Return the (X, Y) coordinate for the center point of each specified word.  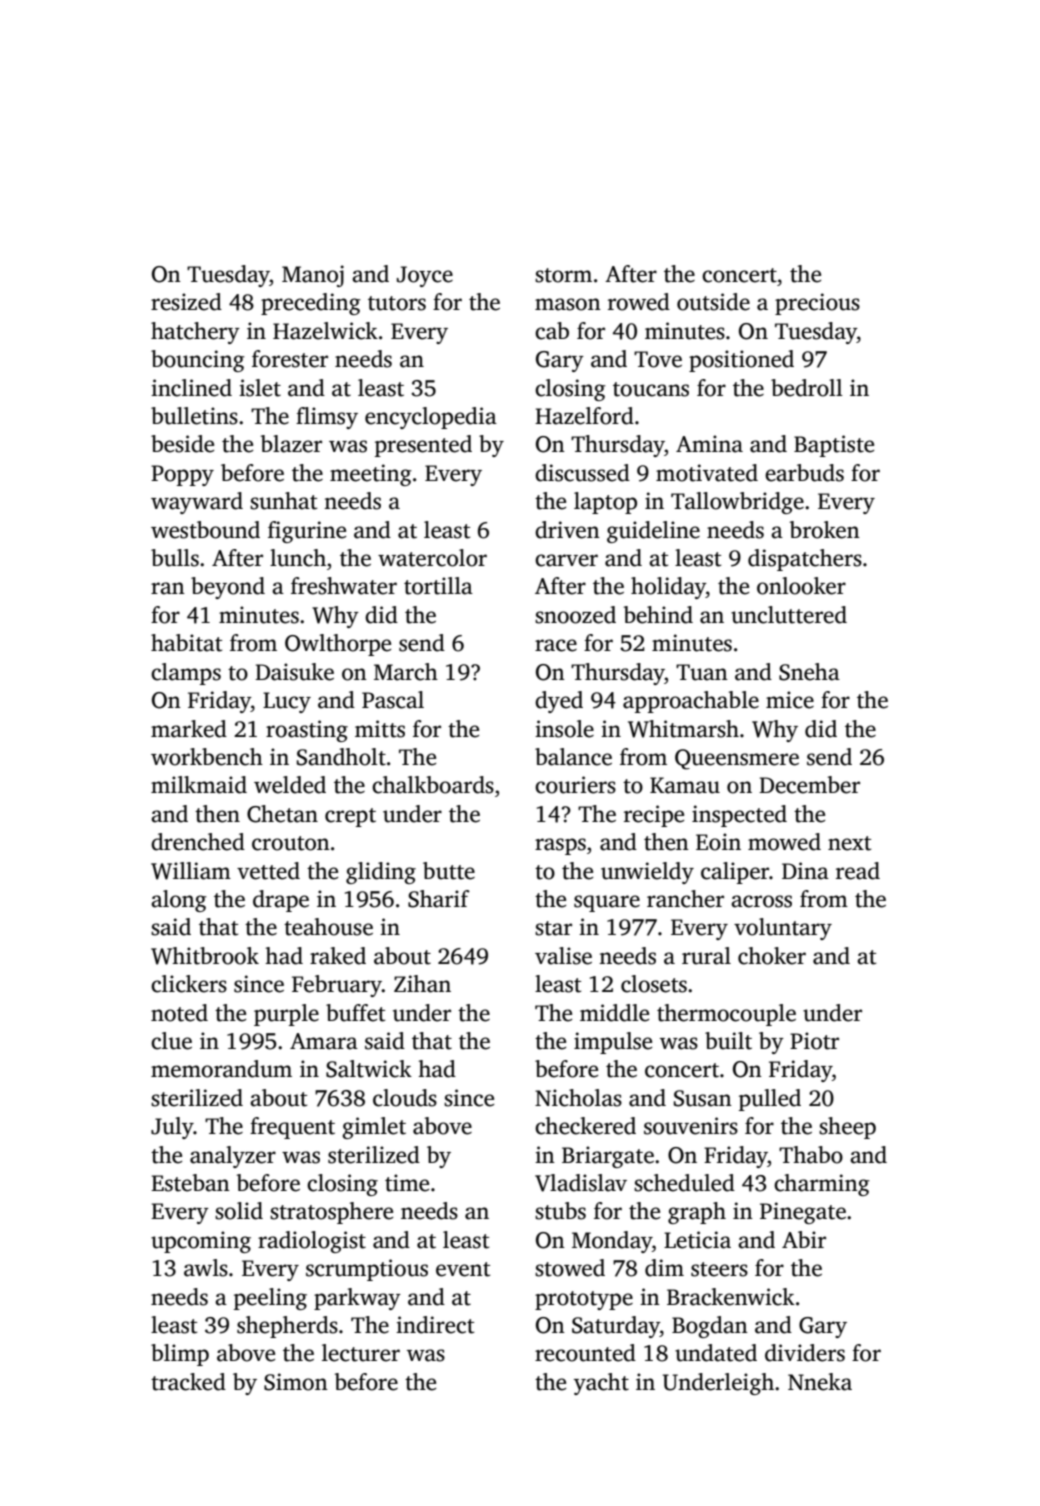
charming (822, 1185)
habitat (186, 643)
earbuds (804, 473)
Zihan (422, 984)
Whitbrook (205, 956)
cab (552, 331)
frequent (292, 1128)
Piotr (814, 1041)
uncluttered (789, 615)
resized (186, 302)
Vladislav (581, 1183)
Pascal (393, 700)
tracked (188, 1382)
